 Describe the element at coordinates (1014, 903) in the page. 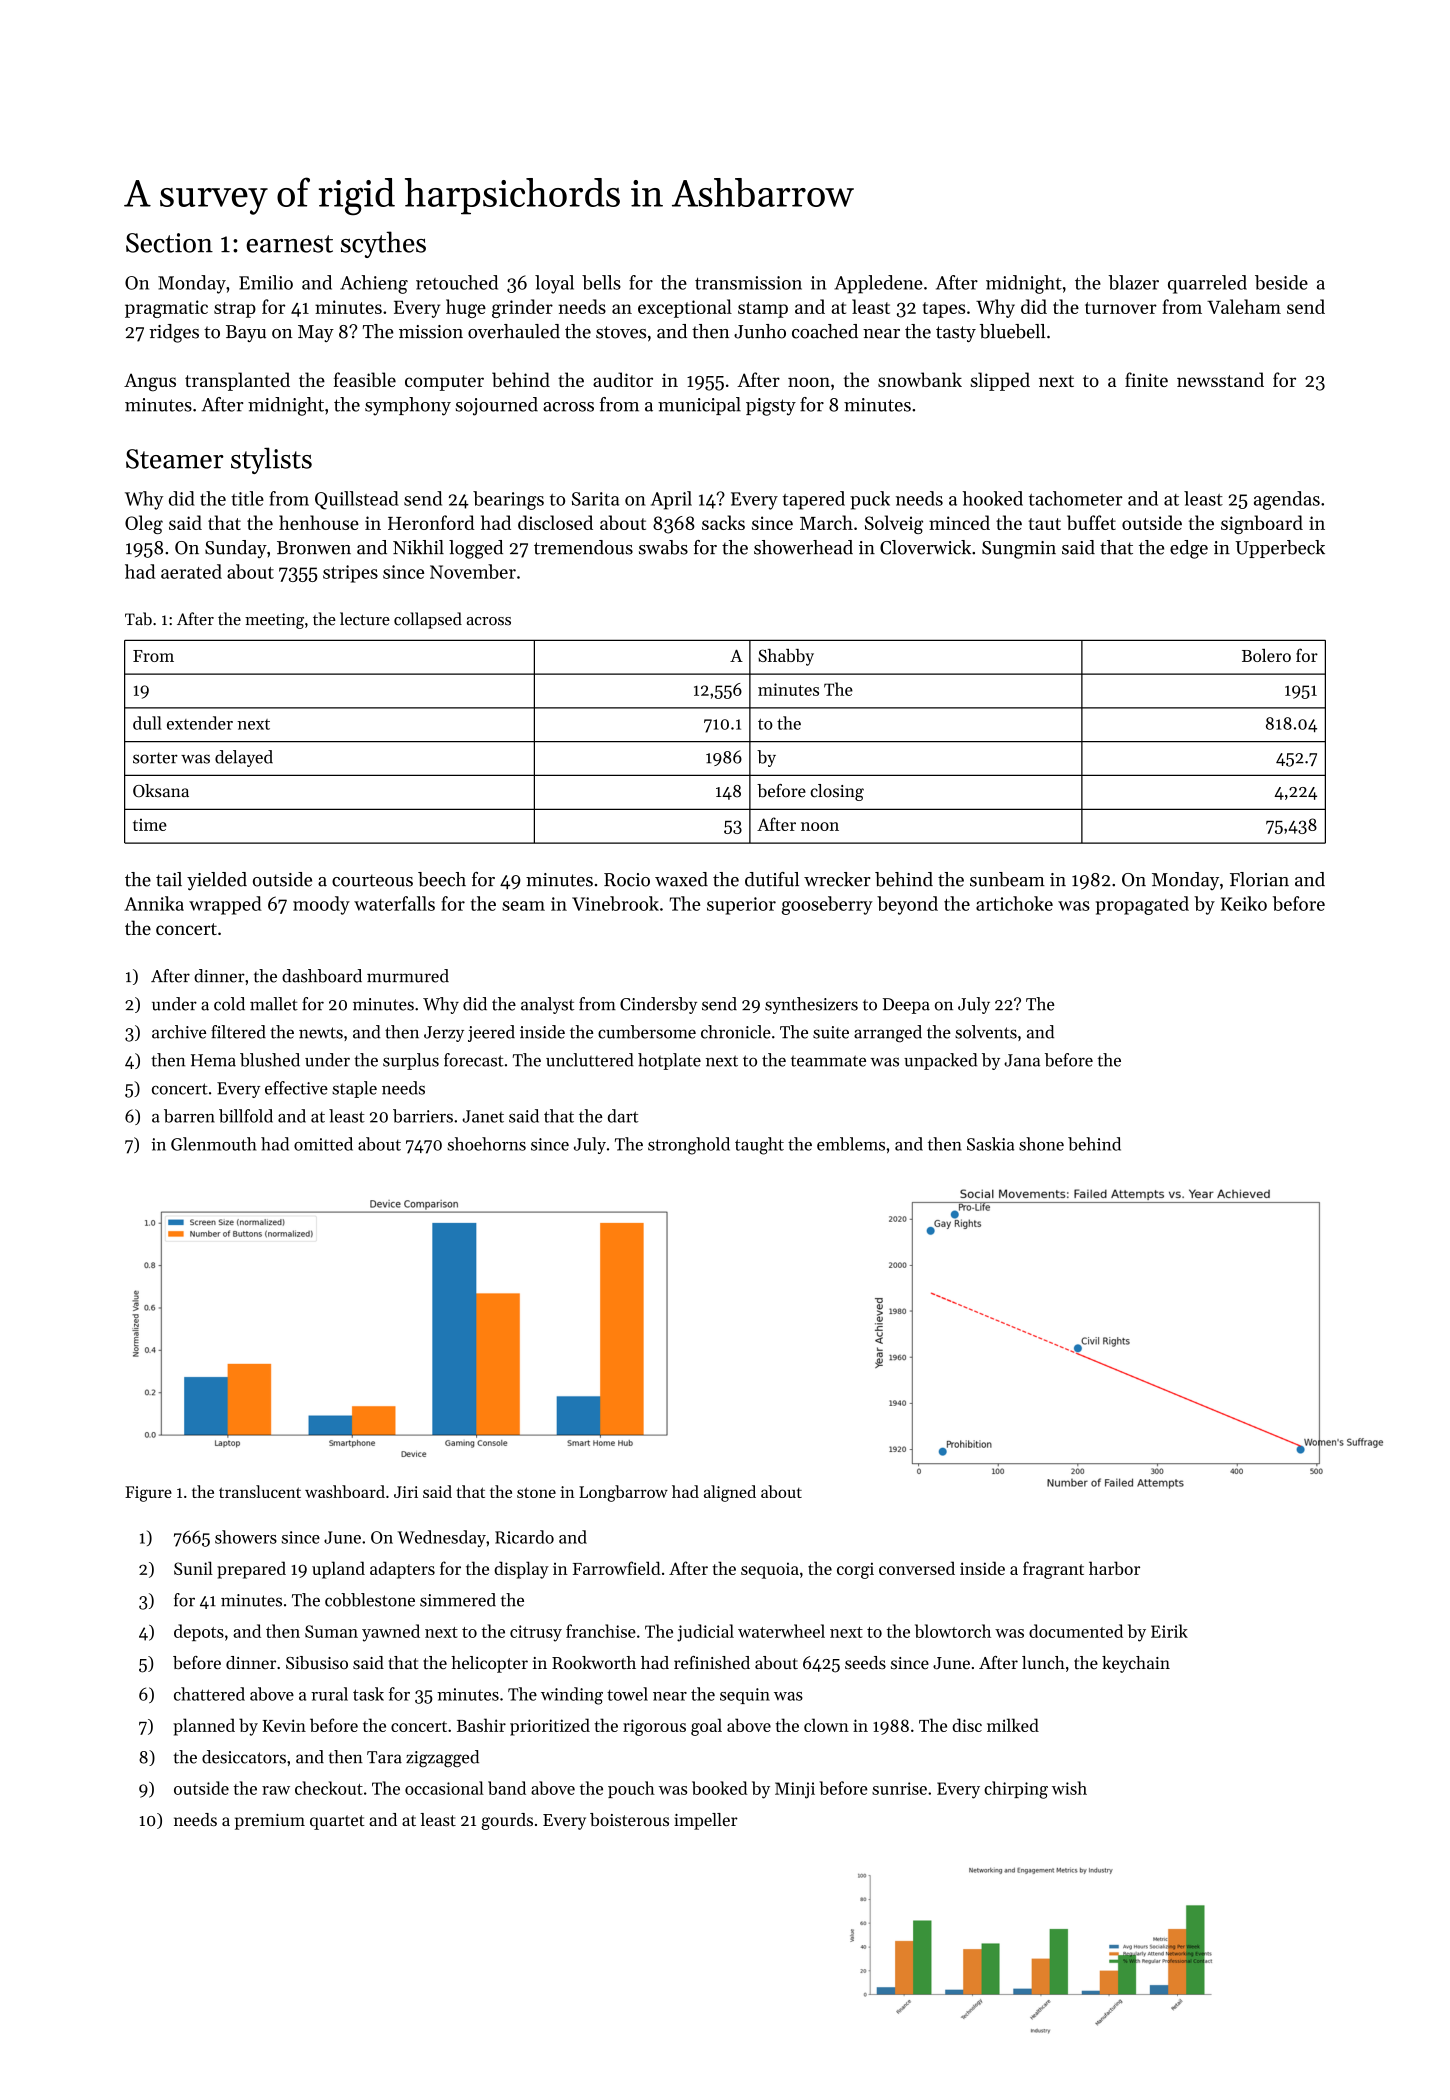

I see `artichoke` at that location.
